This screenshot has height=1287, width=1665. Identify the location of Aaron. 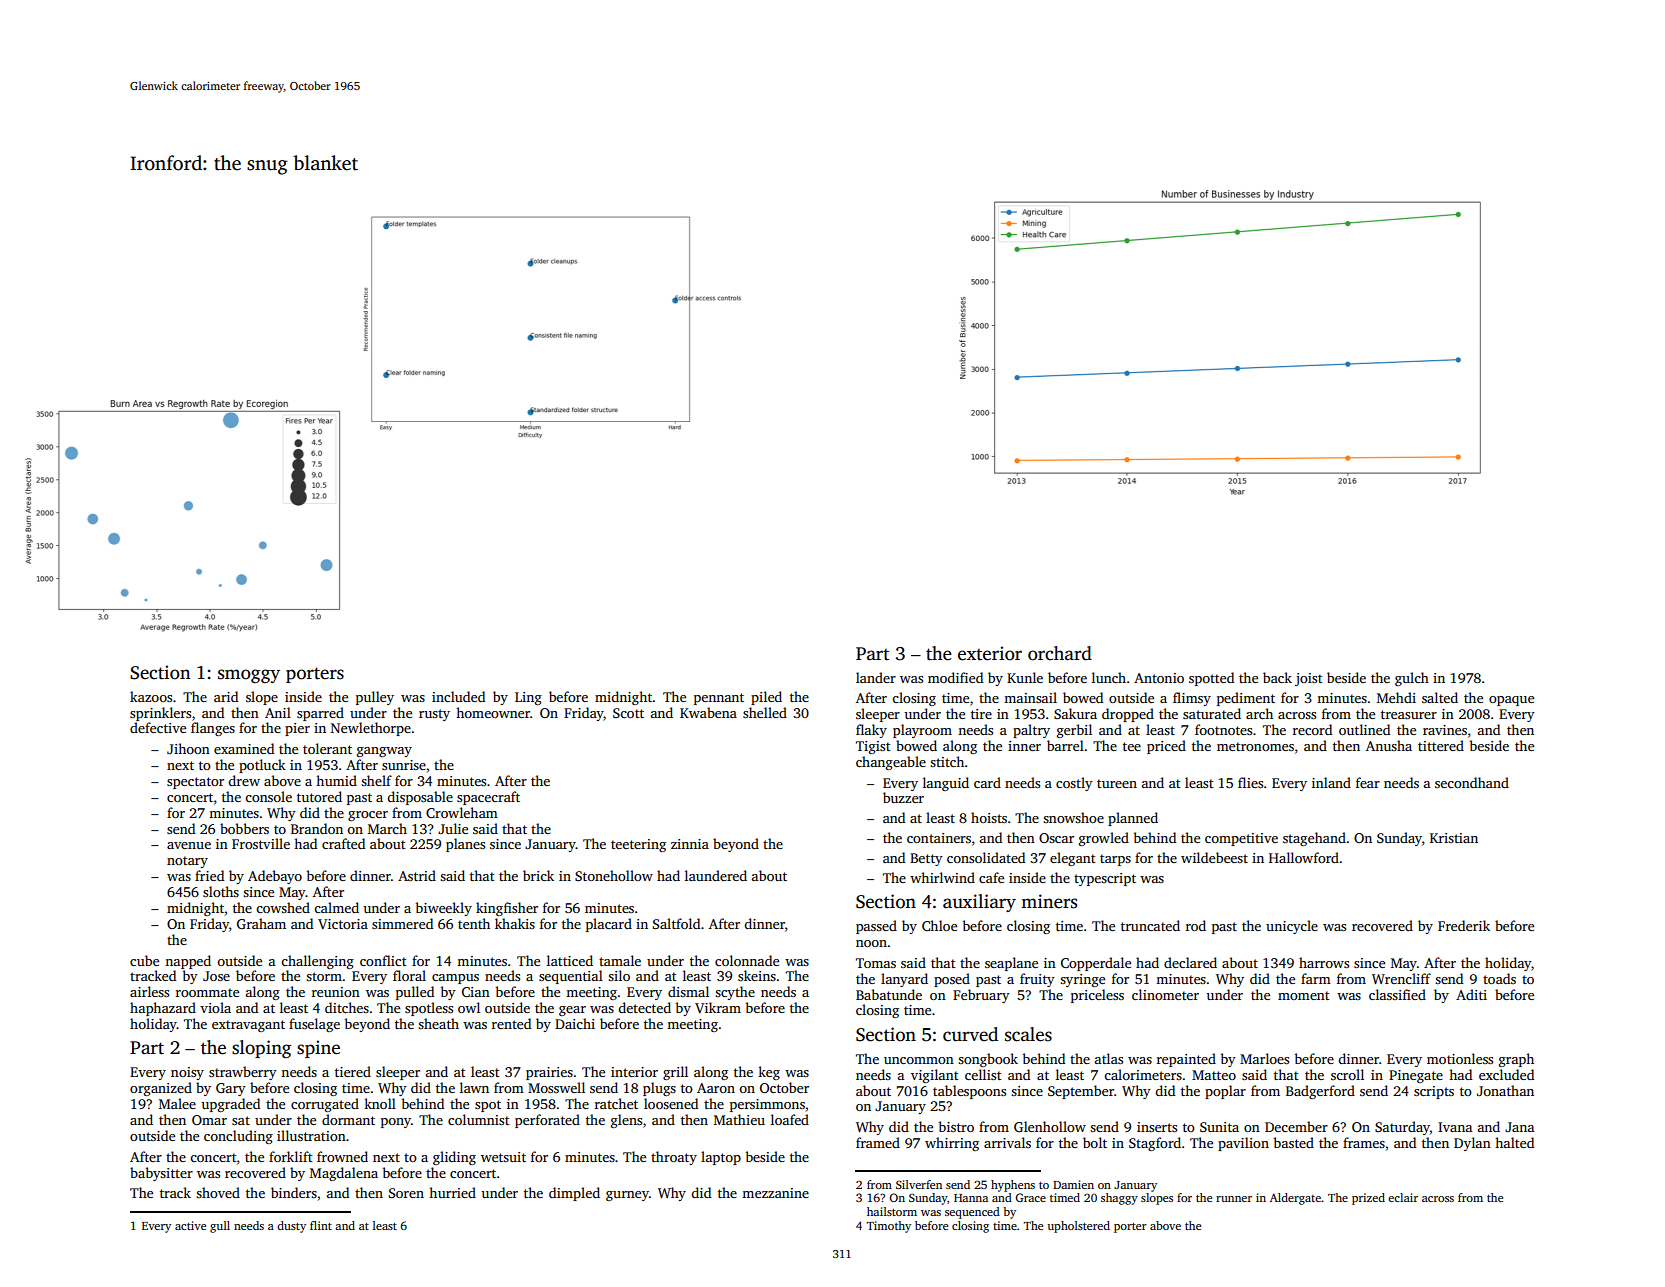
(716, 1088).
